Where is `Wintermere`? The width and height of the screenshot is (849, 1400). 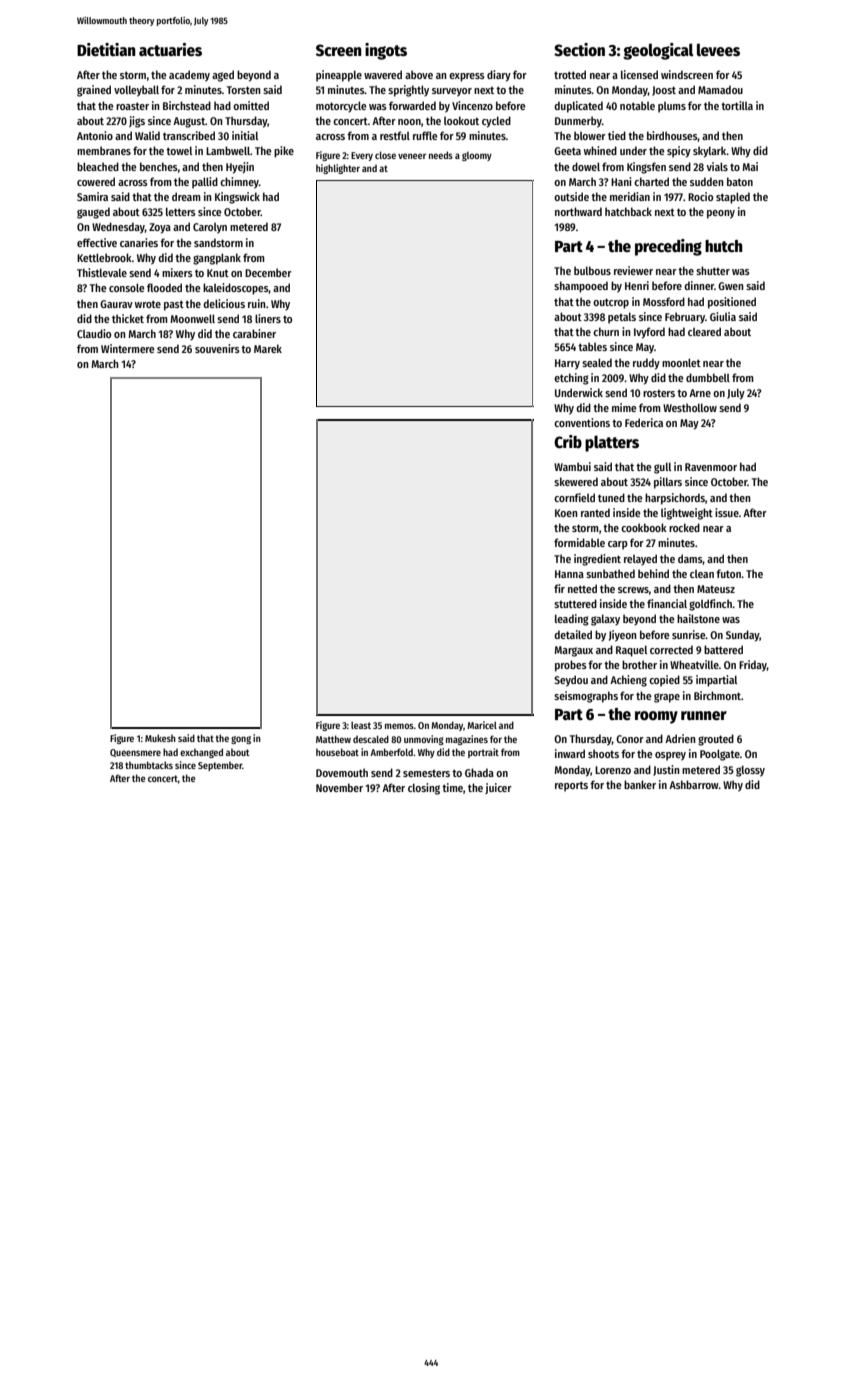
Wintermere is located at coordinates (128, 348).
